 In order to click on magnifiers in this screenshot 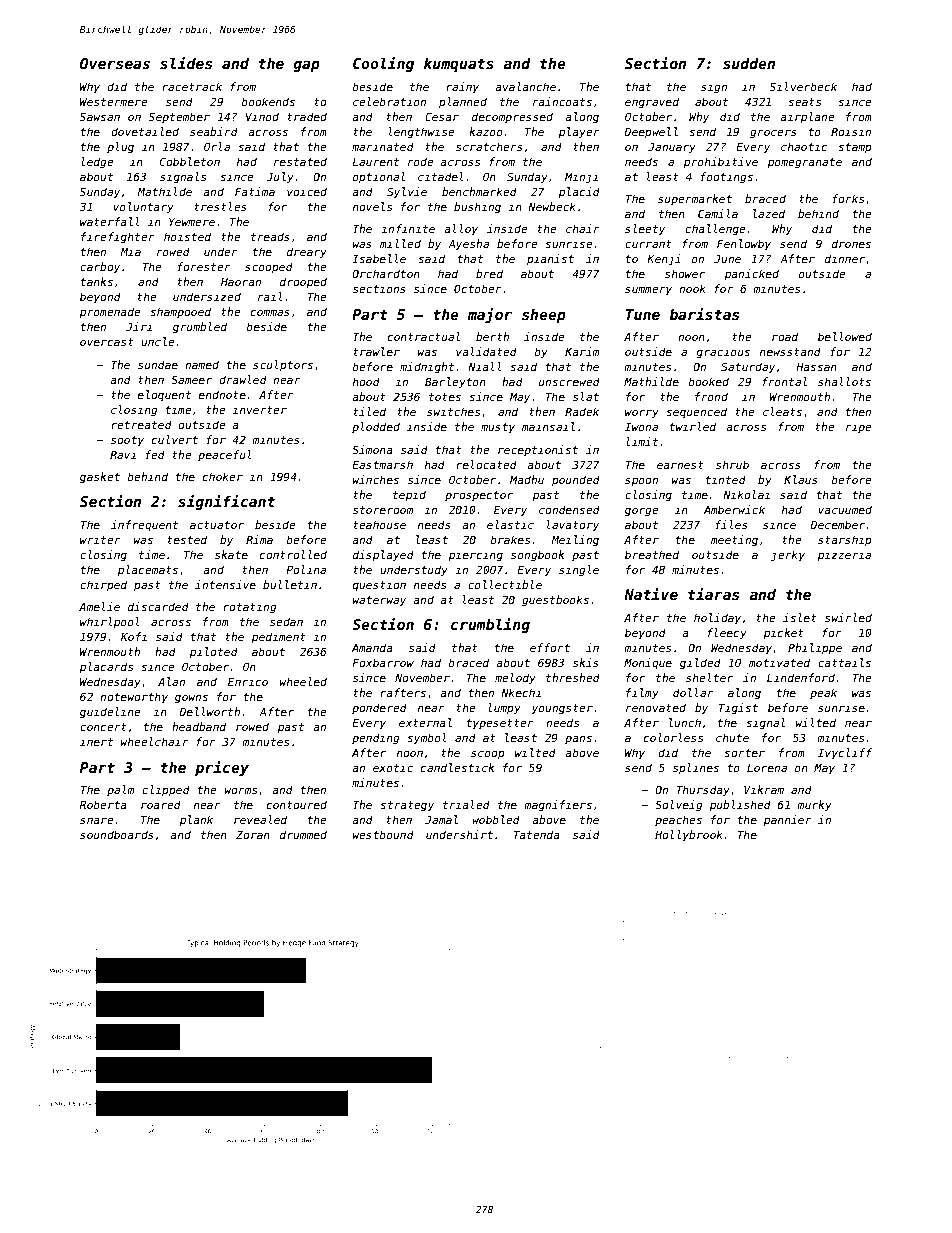, I will do `click(558, 806)`.
